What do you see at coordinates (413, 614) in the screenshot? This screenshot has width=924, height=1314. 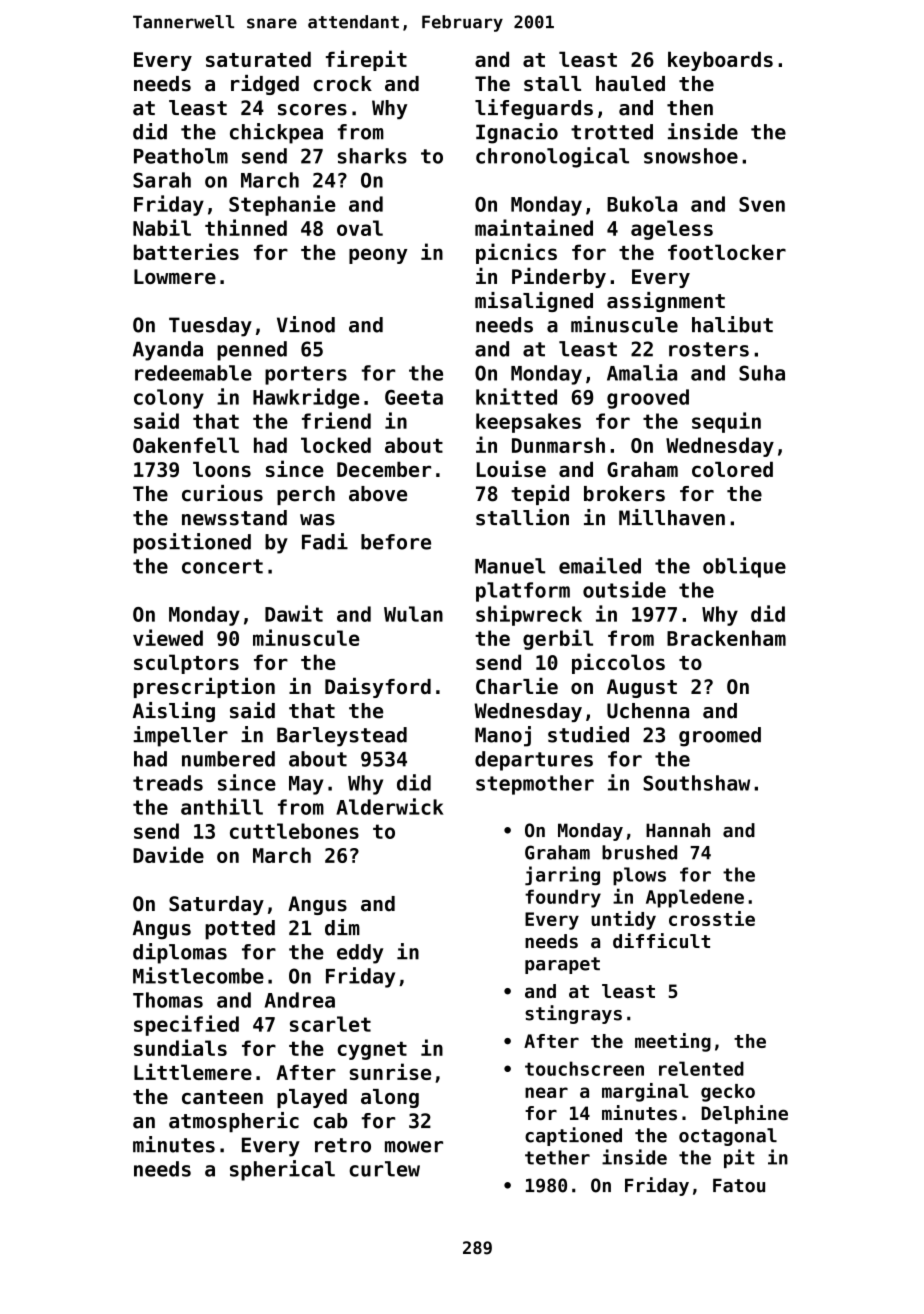 I see `Wulan` at bounding box center [413, 614].
